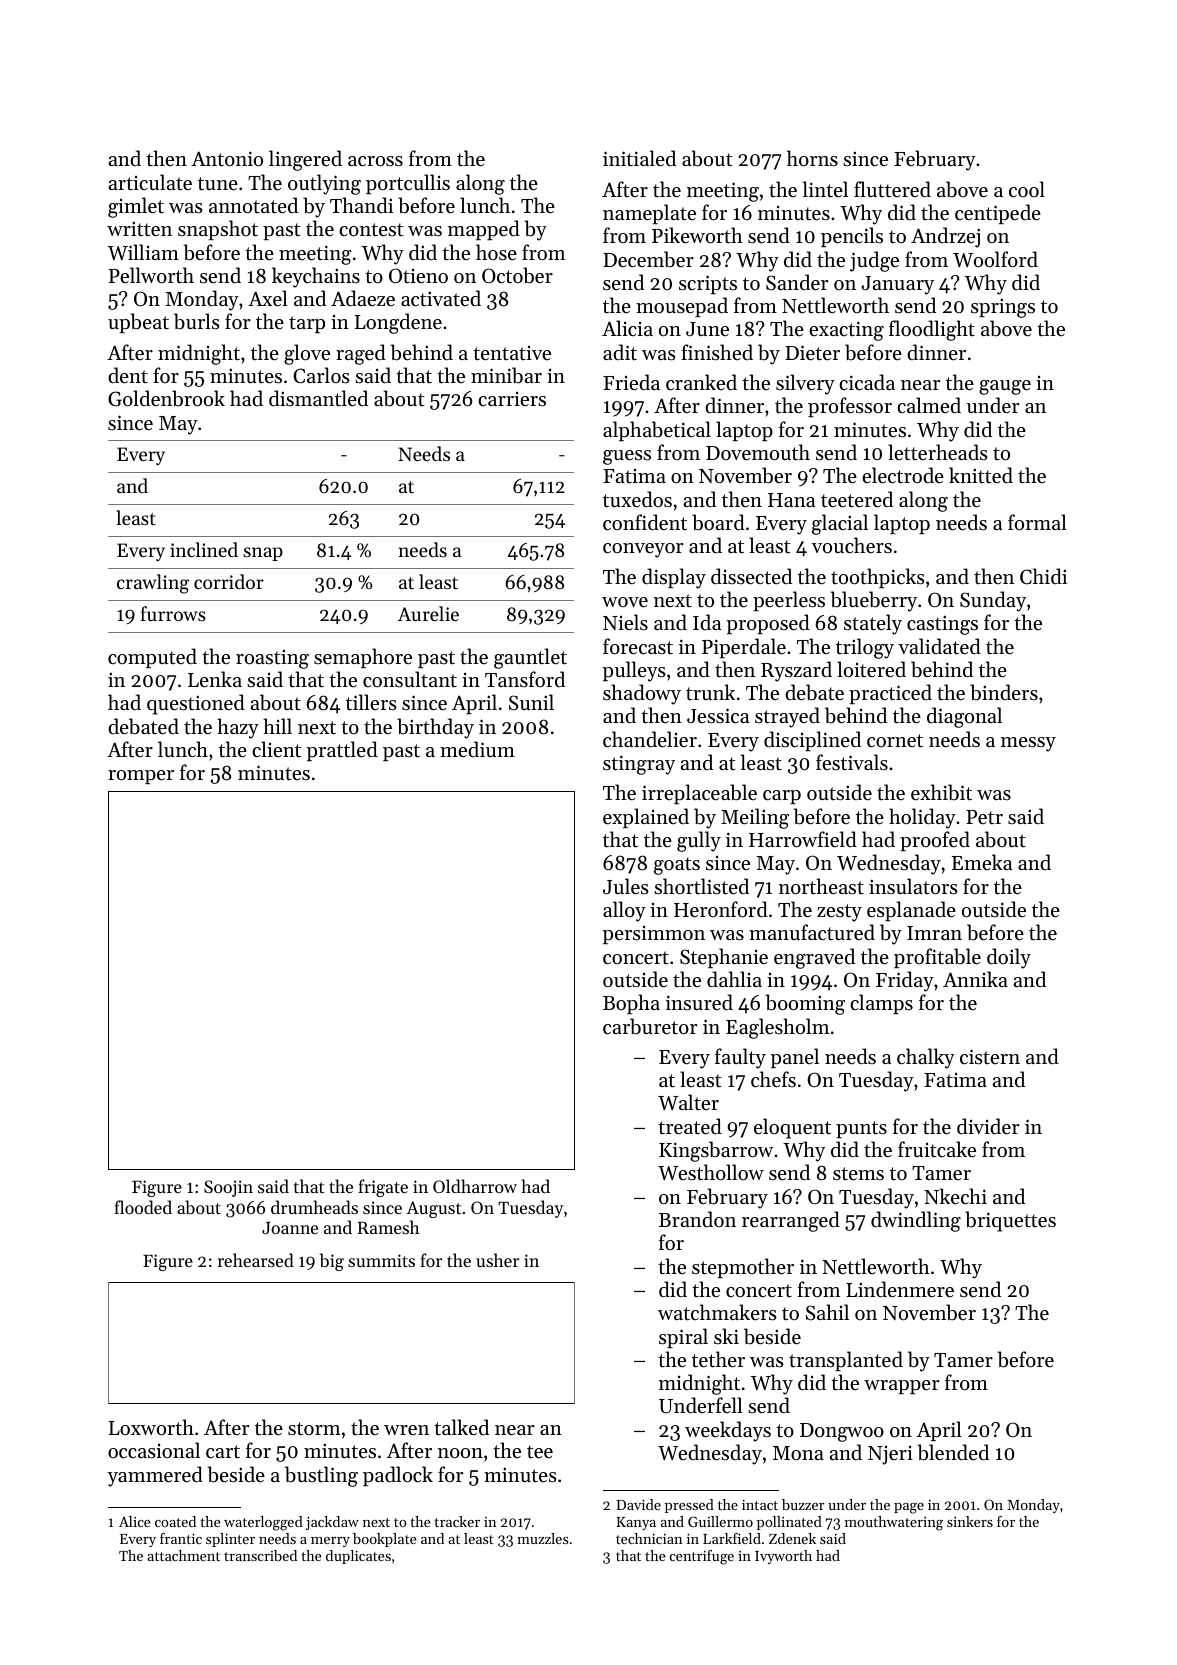  What do you see at coordinates (276, 749) in the image?
I see `client` at bounding box center [276, 749].
